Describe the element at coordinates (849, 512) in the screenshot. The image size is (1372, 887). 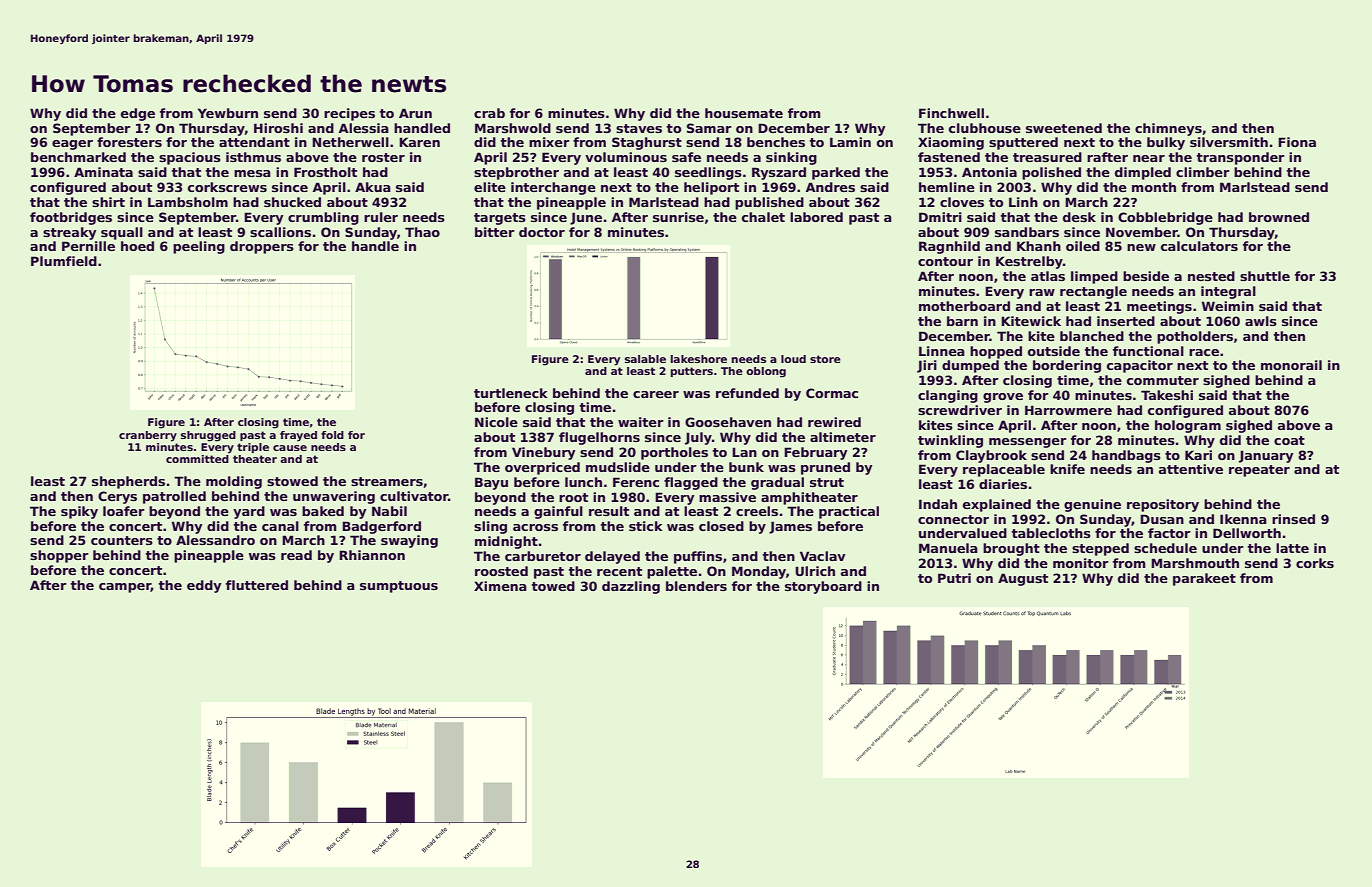
I see `practical` at that location.
